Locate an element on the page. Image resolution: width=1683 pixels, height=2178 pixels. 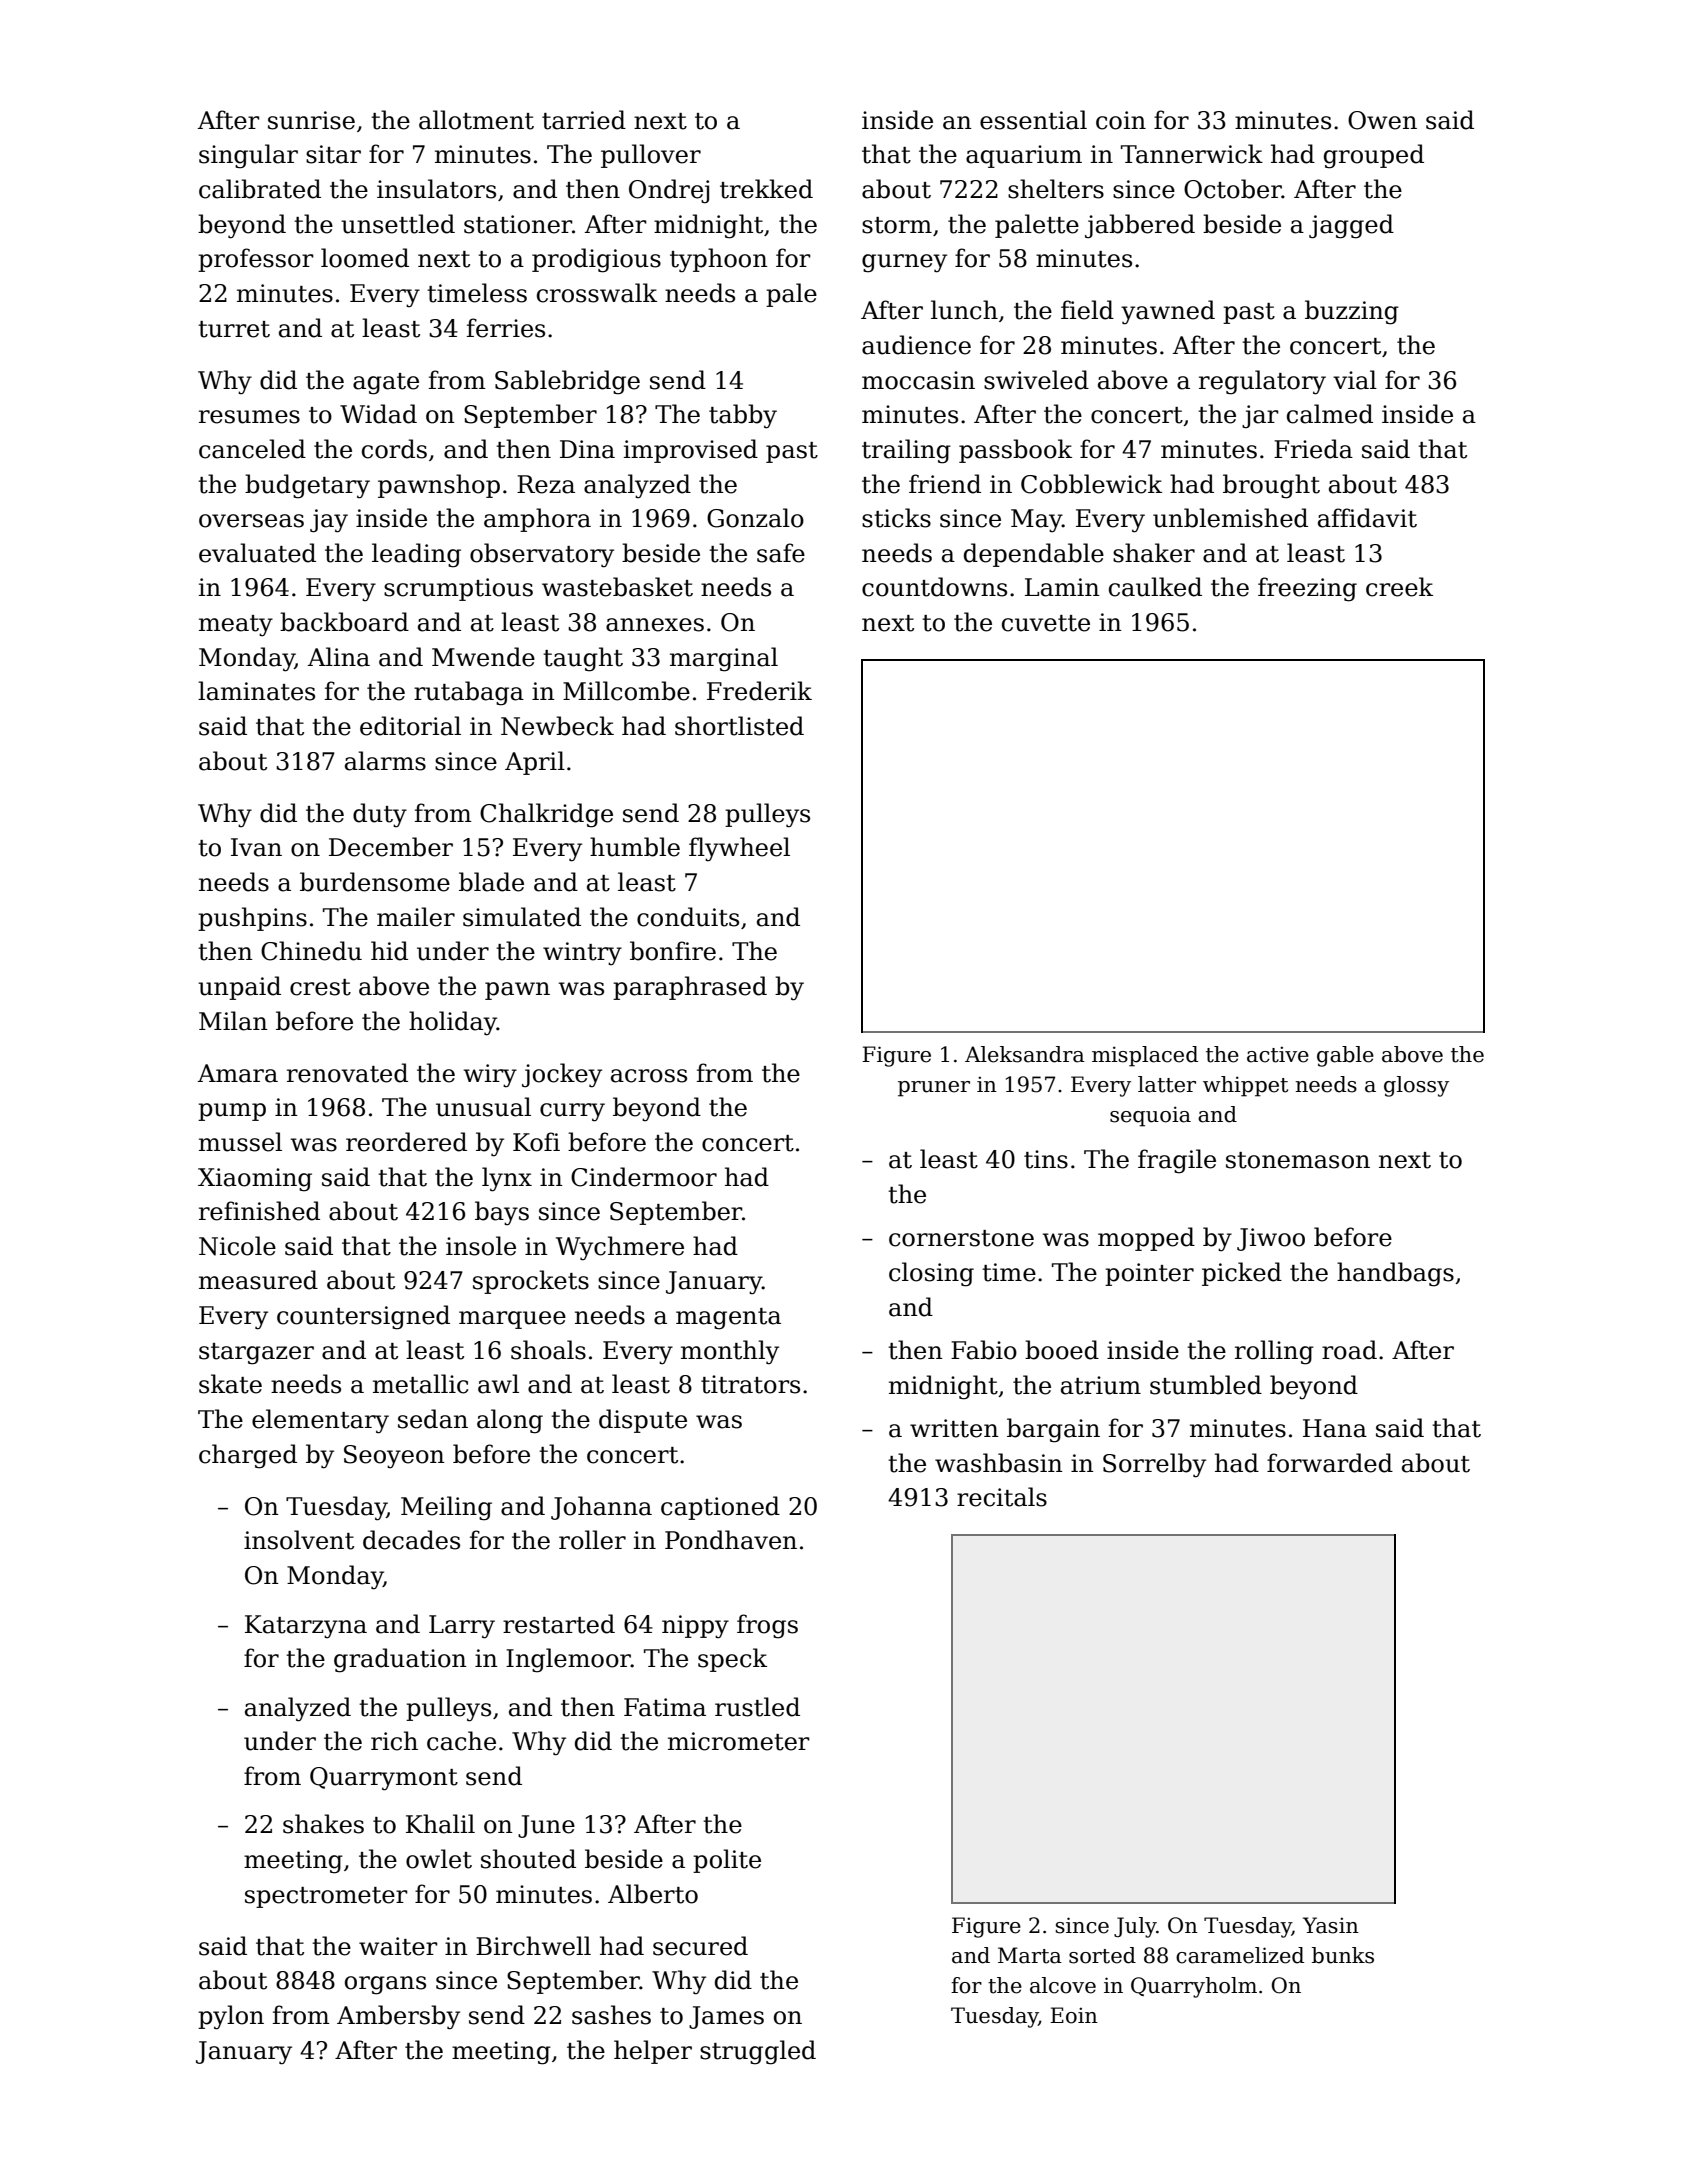
shortlisted is located at coordinates (739, 726).
